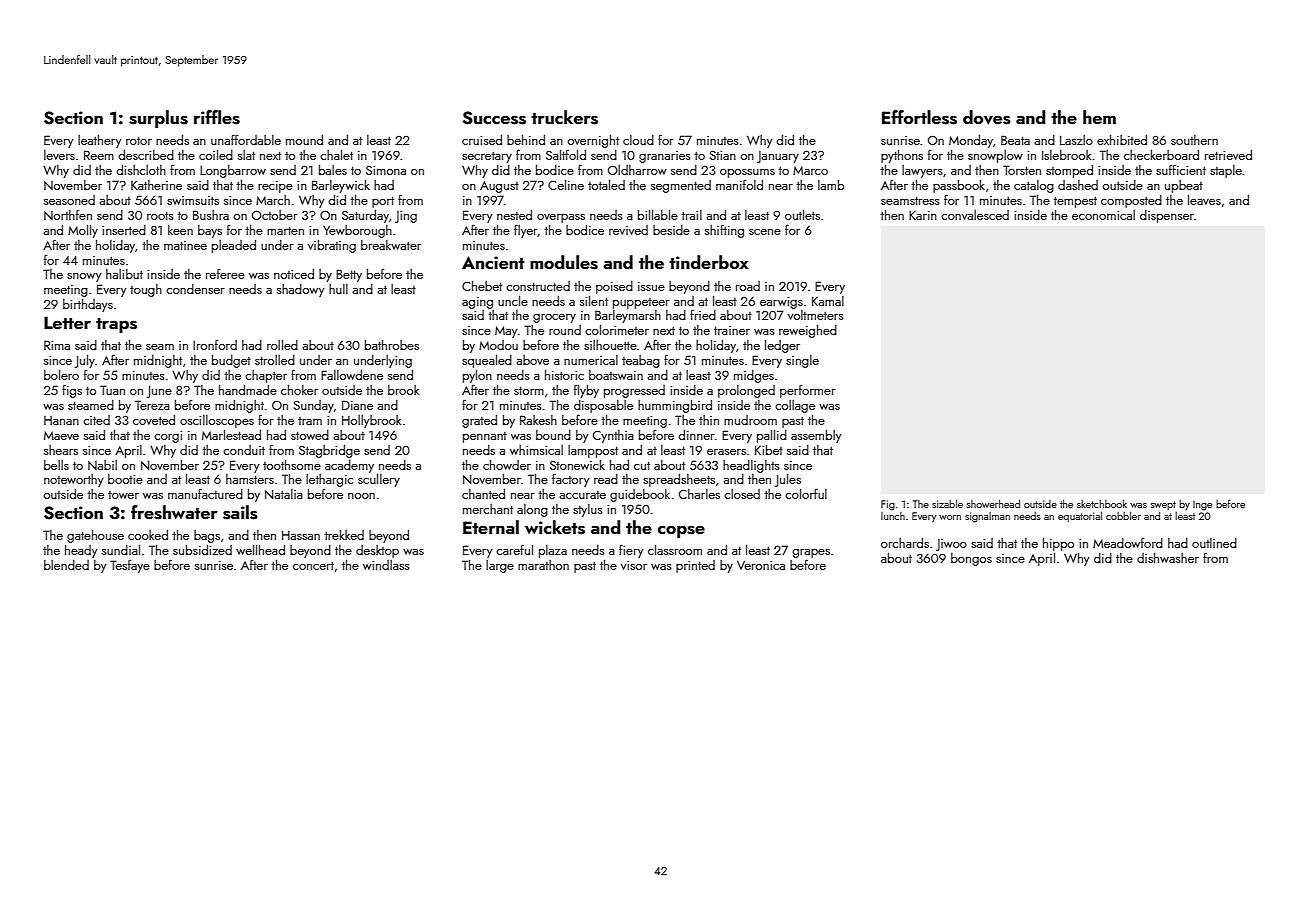 This image has width=1308, height=924. Describe the element at coordinates (808, 391) in the image. I see `performer` at that location.
